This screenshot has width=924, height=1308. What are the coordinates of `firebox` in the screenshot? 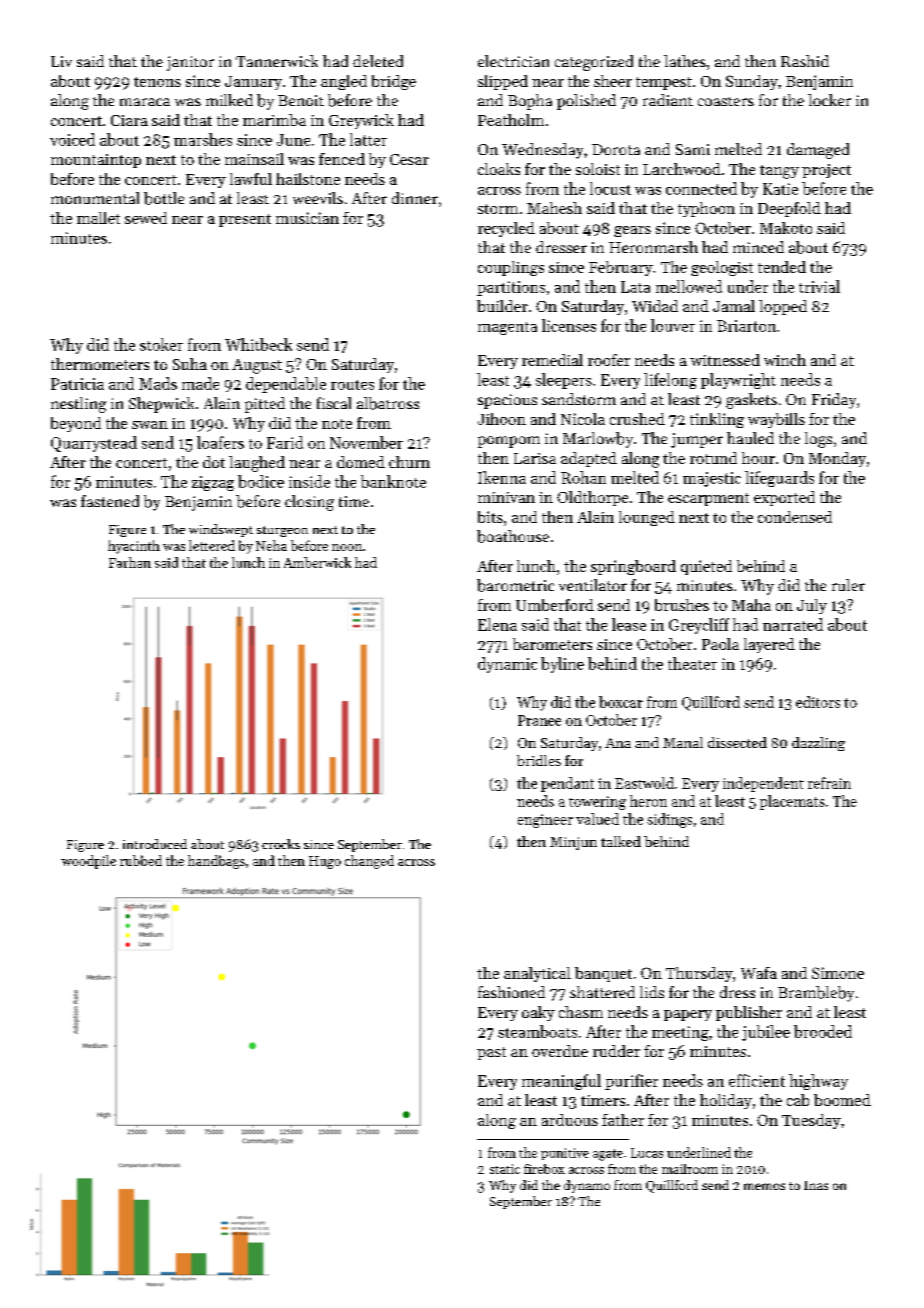 It's located at (544, 1169).
